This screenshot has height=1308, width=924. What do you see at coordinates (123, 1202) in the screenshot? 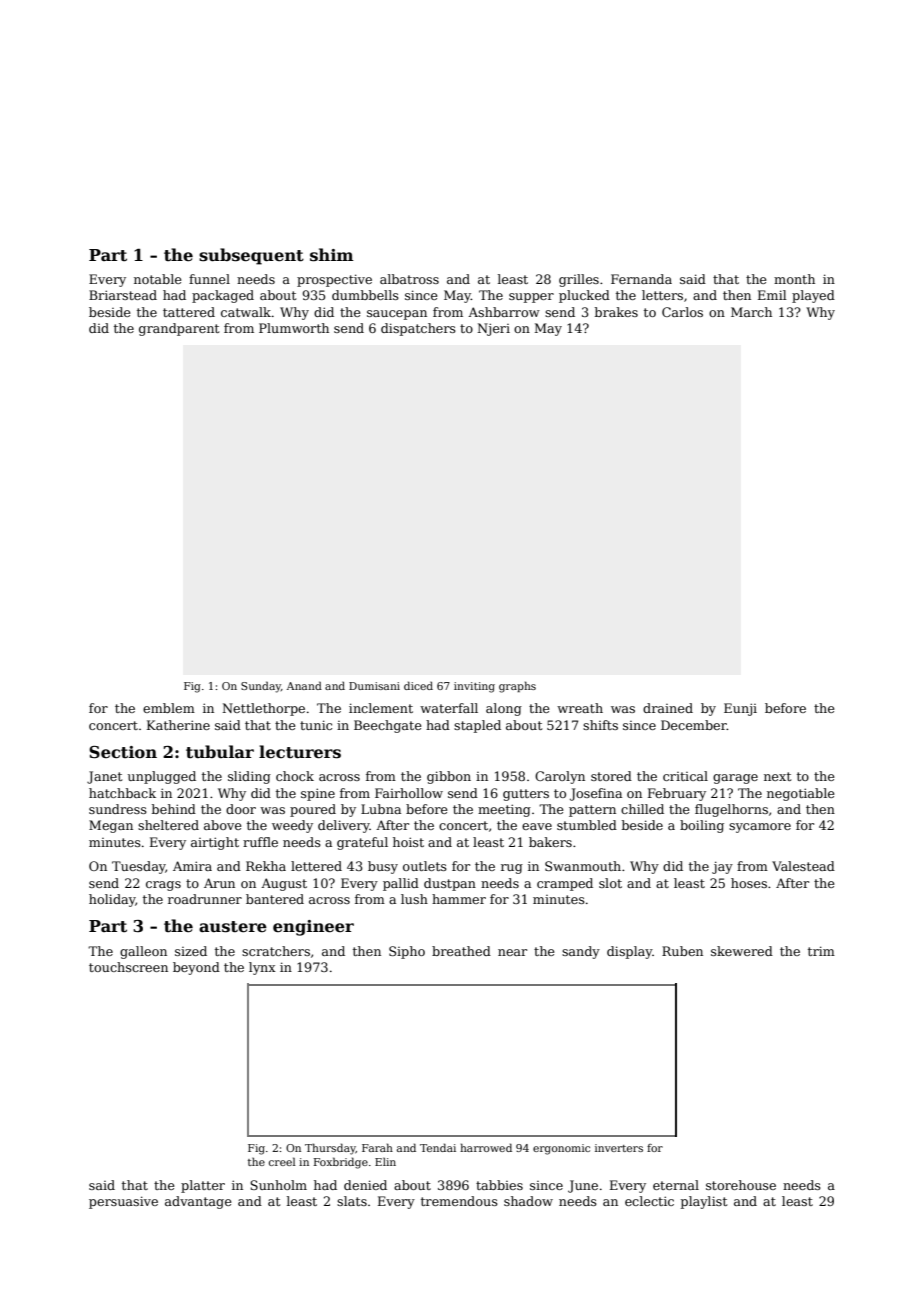
I see `persuasive` at bounding box center [123, 1202].
